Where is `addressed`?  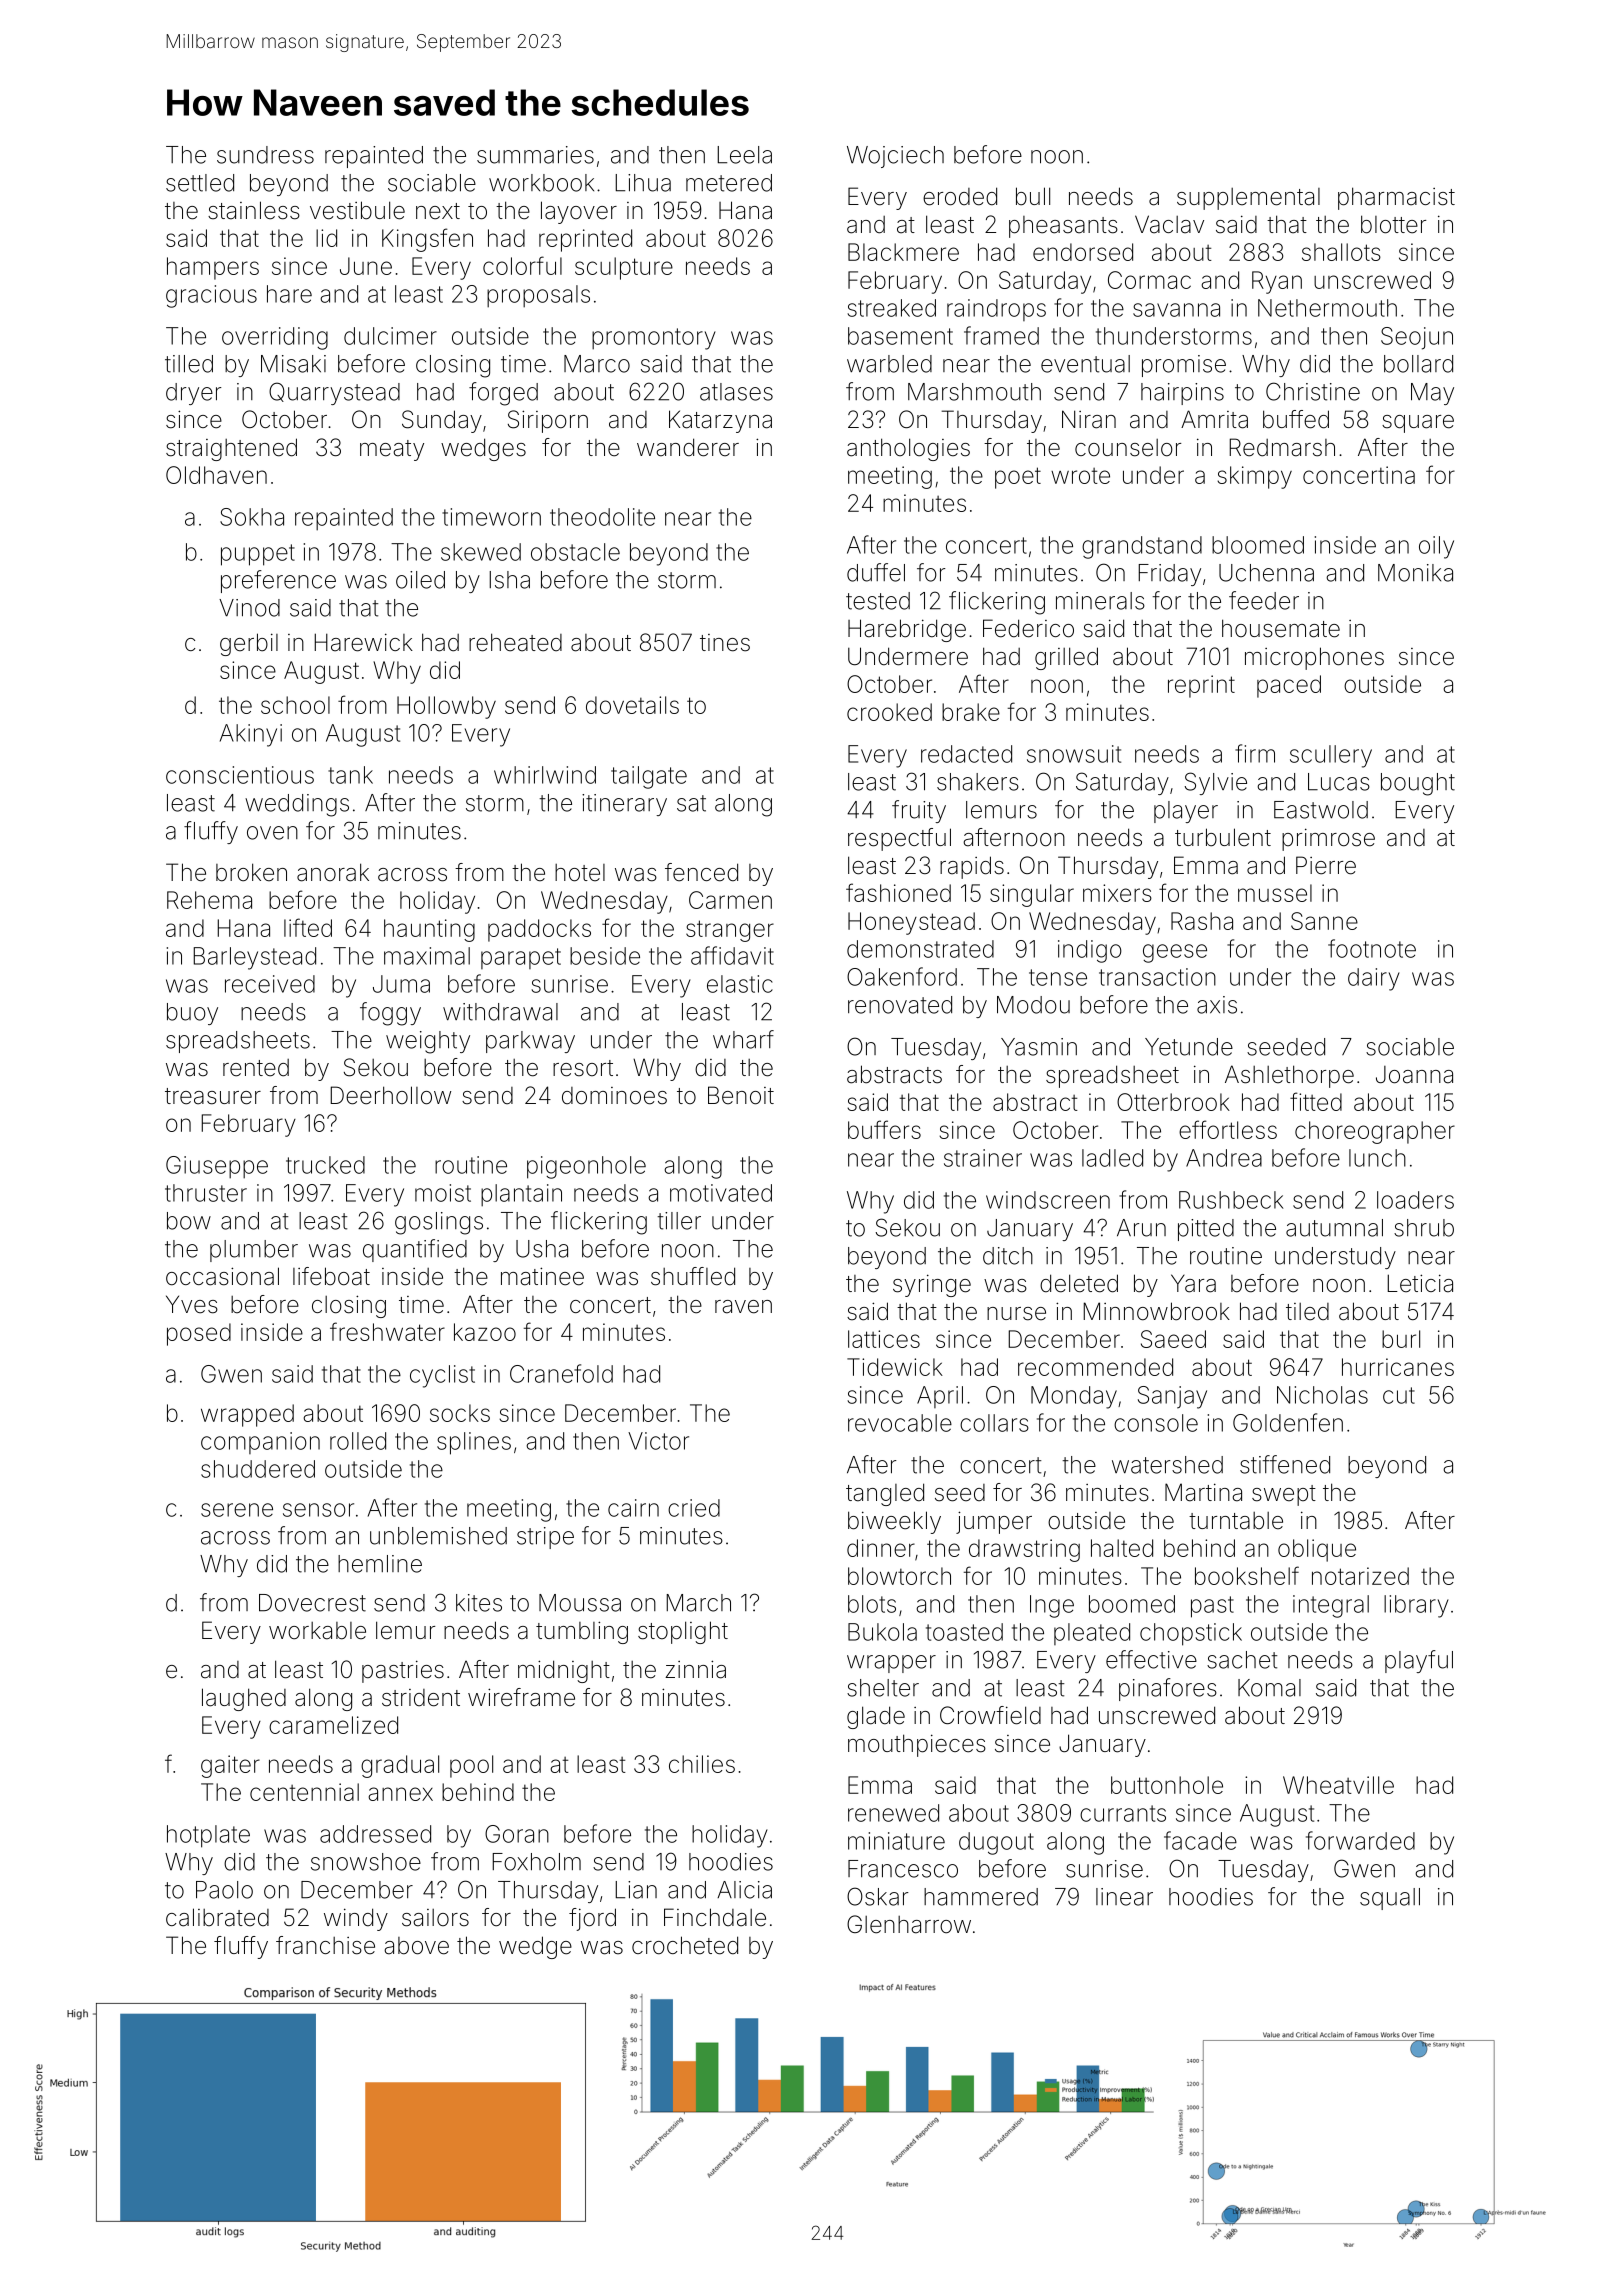 addressed is located at coordinates (375, 1834).
